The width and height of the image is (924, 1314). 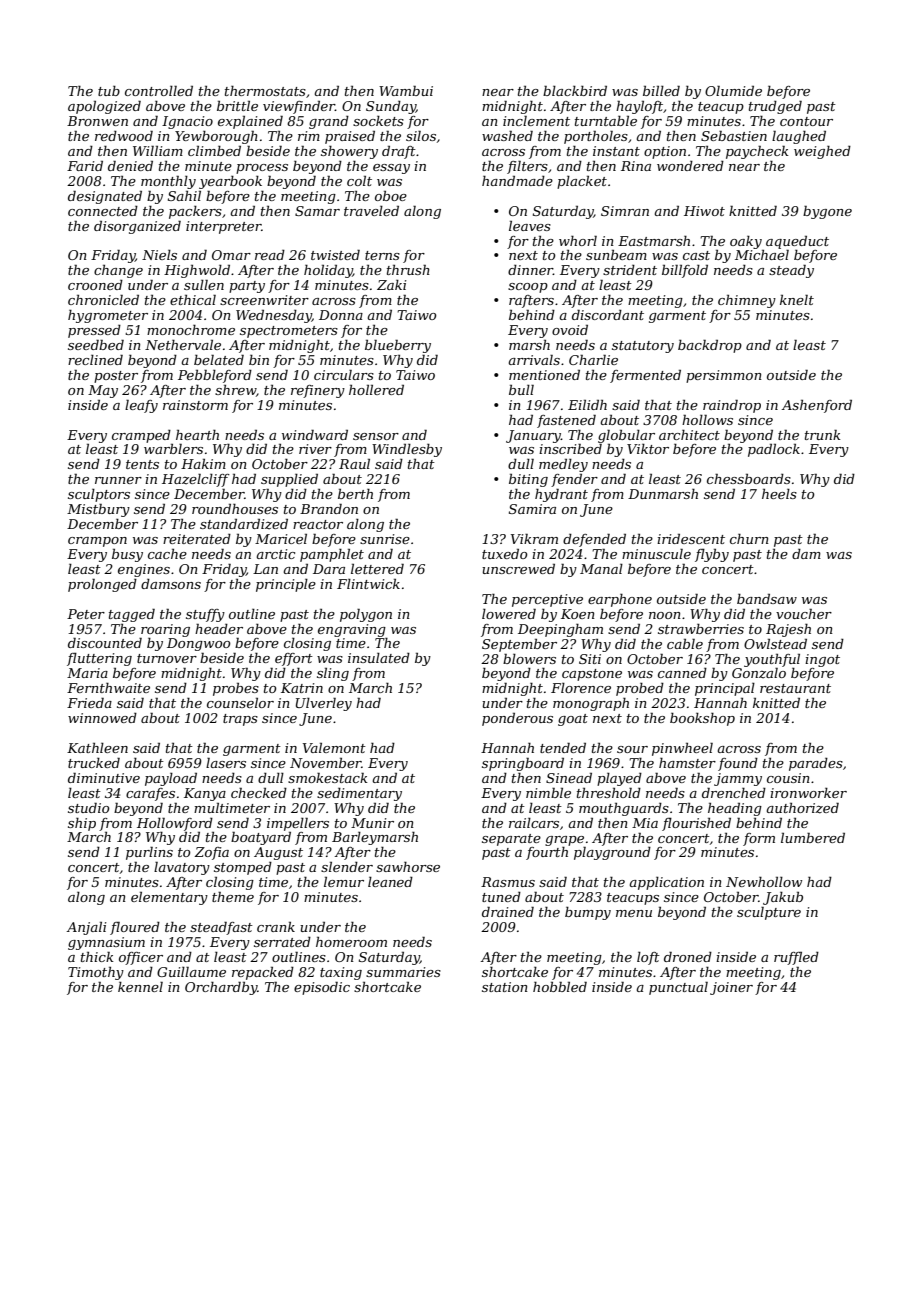 I want to click on springboard, so click(x=523, y=764).
